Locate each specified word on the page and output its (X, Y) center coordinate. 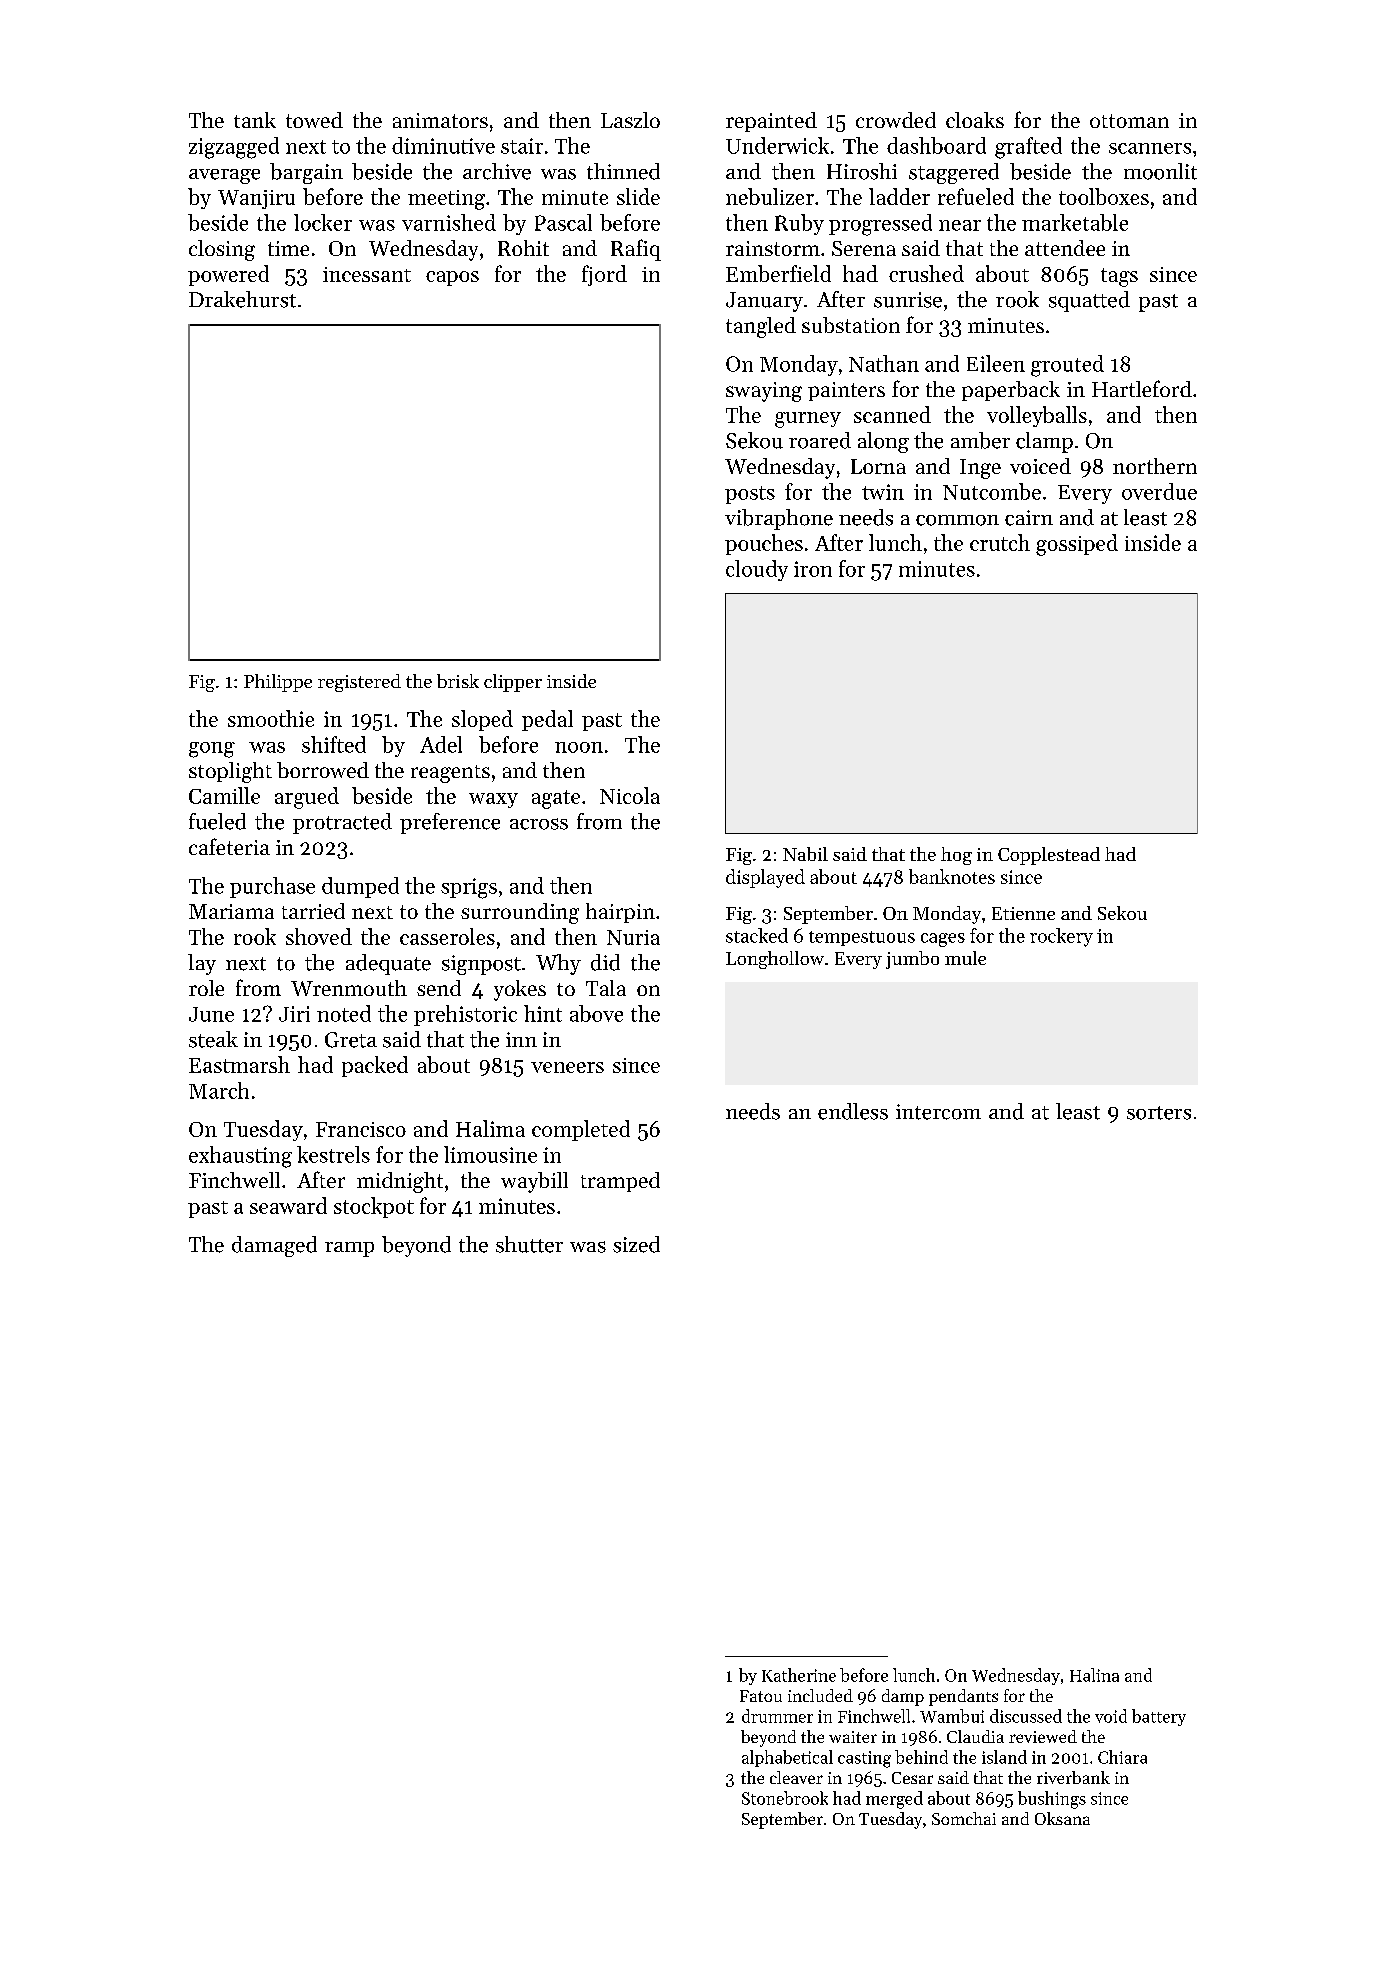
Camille (224, 795)
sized (636, 1244)
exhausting (240, 1157)
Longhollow (775, 960)
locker (323, 222)
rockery (1061, 937)
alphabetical (787, 1758)
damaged (274, 1246)
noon (579, 747)
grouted (1067, 366)
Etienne (1023, 913)
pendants (963, 1697)
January (764, 302)
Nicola (630, 795)
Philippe (278, 683)
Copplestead (1049, 856)
